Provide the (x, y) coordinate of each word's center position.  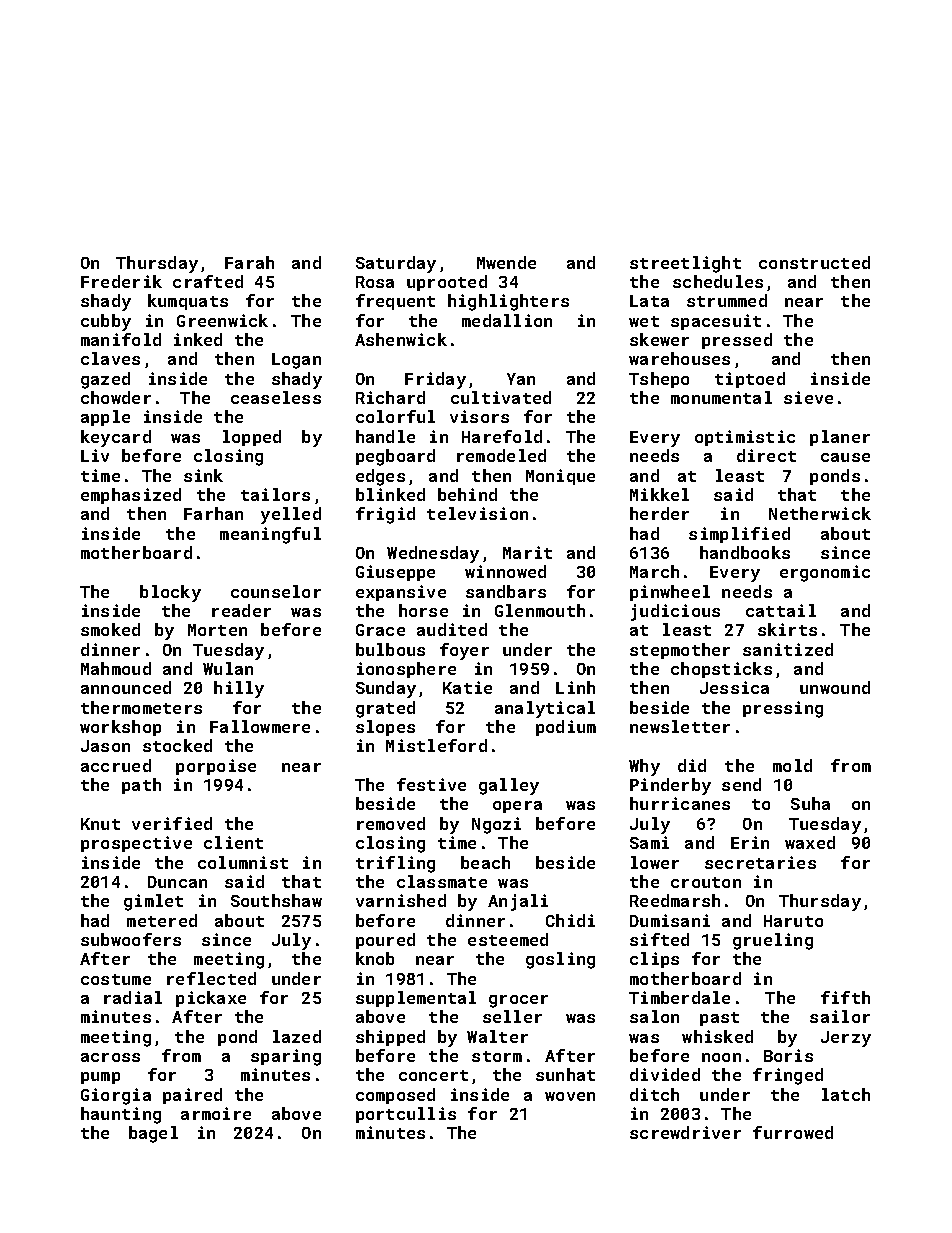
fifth (845, 997)
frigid (385, 515)
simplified (739, 535)
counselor (276, 591)
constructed (814, 262)
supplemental (416, 999)
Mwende (506, 262)
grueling (773, 941)
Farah (249, 262)
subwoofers (131, 939)
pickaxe (211, 999)
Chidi (570, 920)
